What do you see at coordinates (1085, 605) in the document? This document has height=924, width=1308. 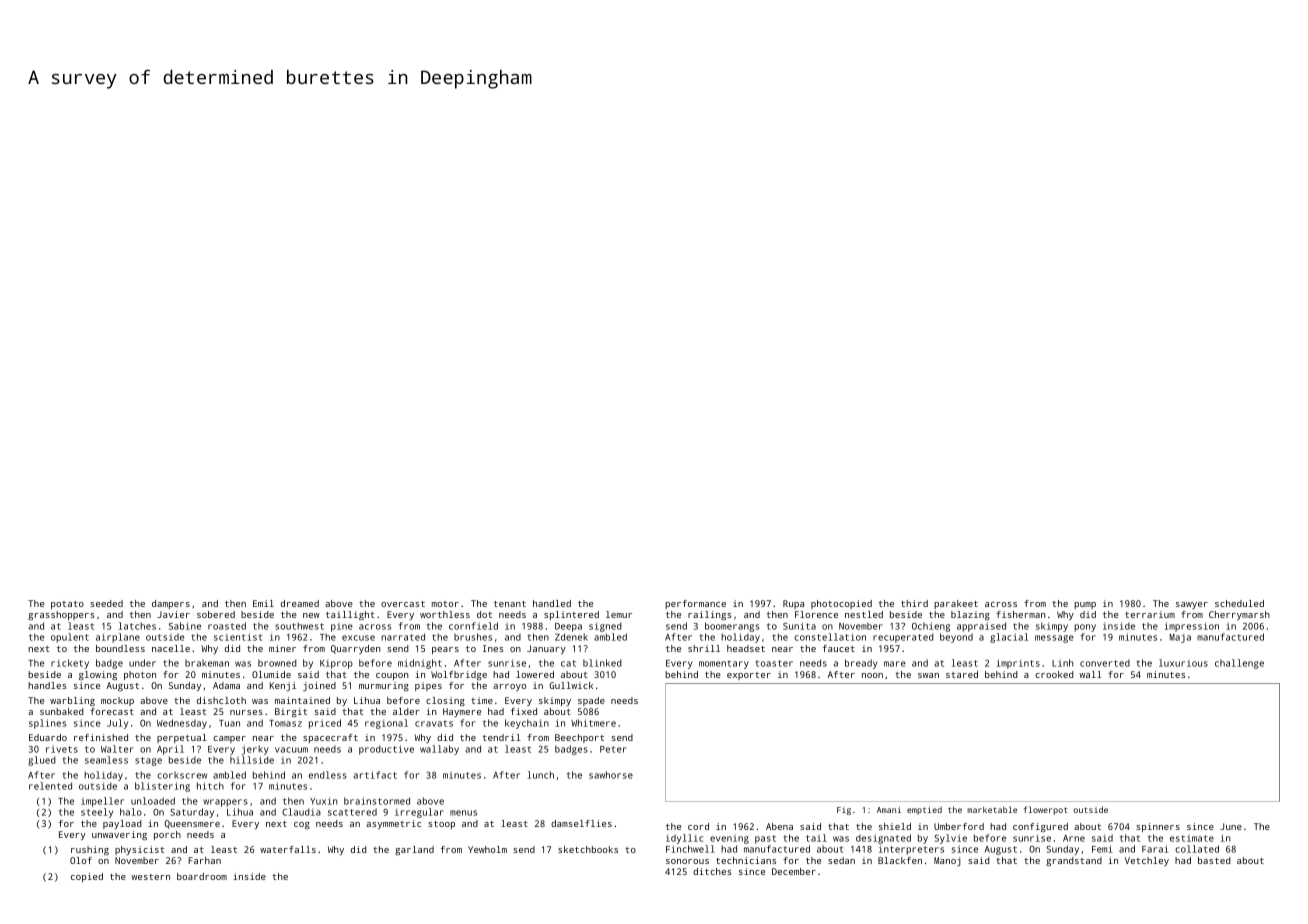 I see `pump` at bounding box center [1085, 605].
